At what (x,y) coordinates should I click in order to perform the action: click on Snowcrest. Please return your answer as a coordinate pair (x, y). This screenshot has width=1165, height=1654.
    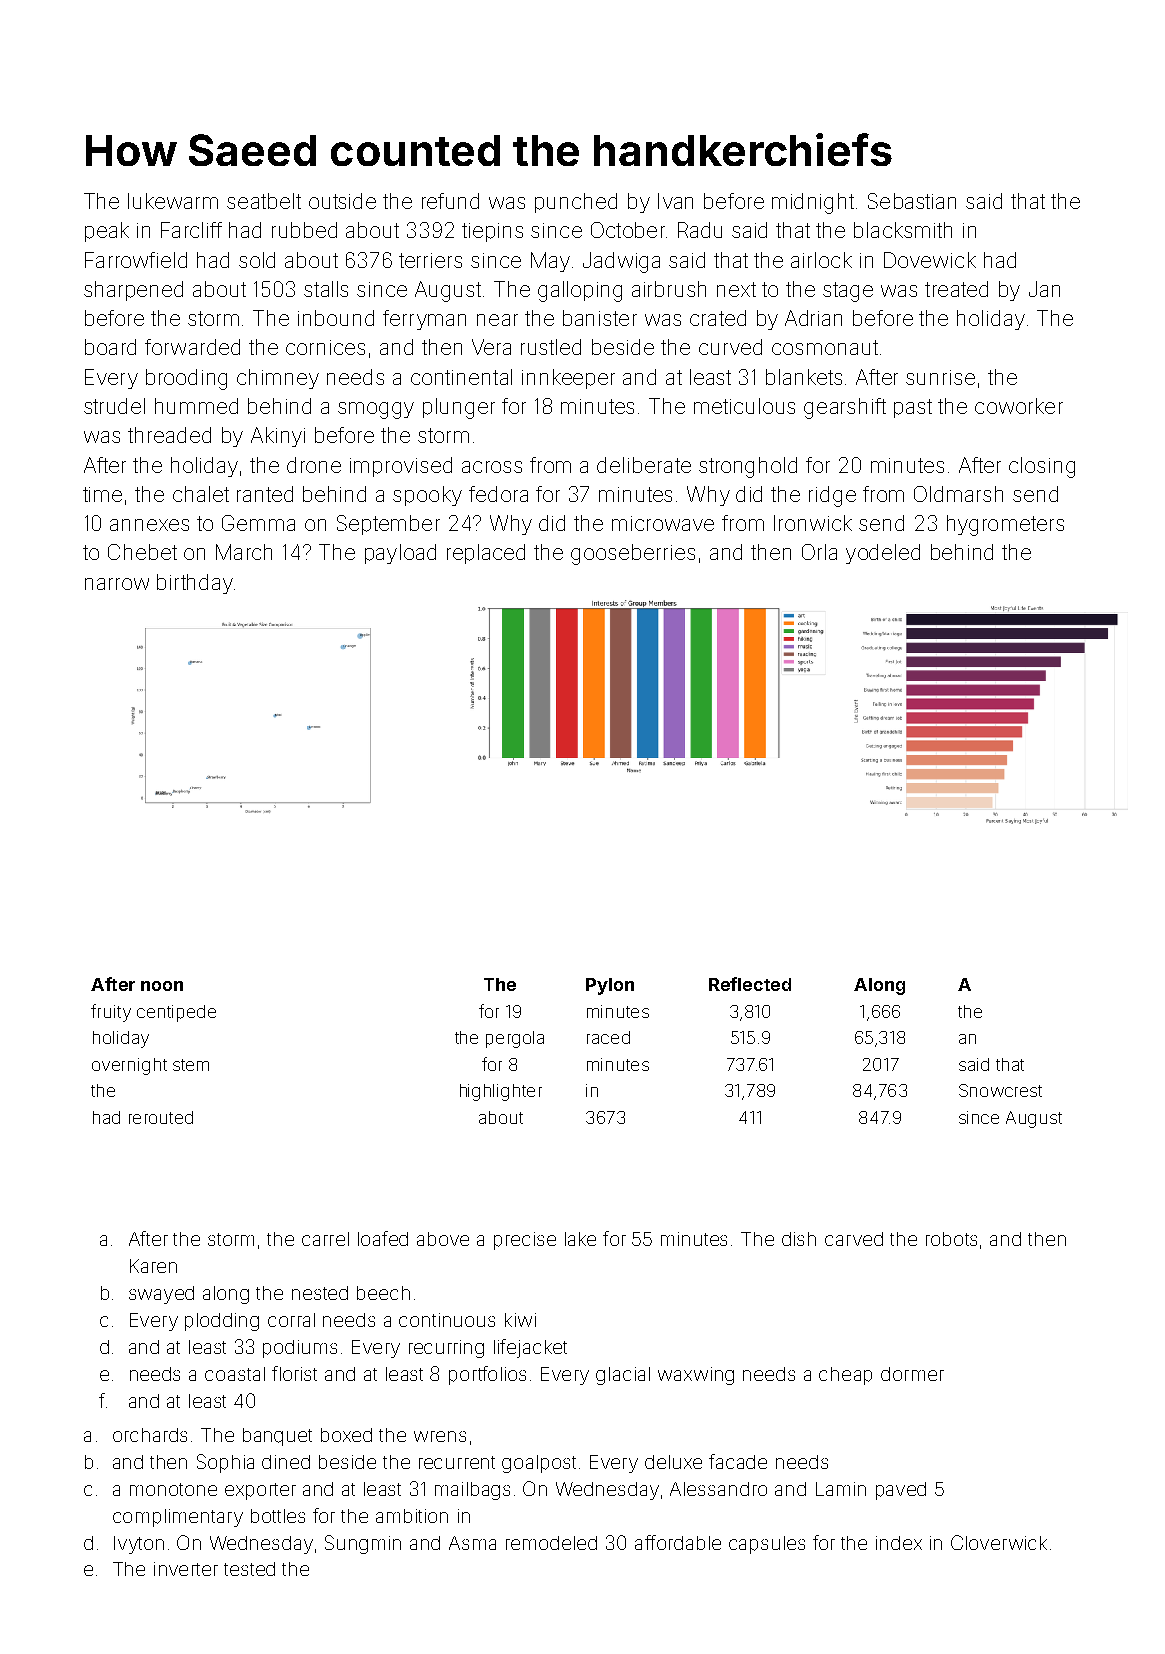
    Looking at the image, I should click on (1000, 1090).
